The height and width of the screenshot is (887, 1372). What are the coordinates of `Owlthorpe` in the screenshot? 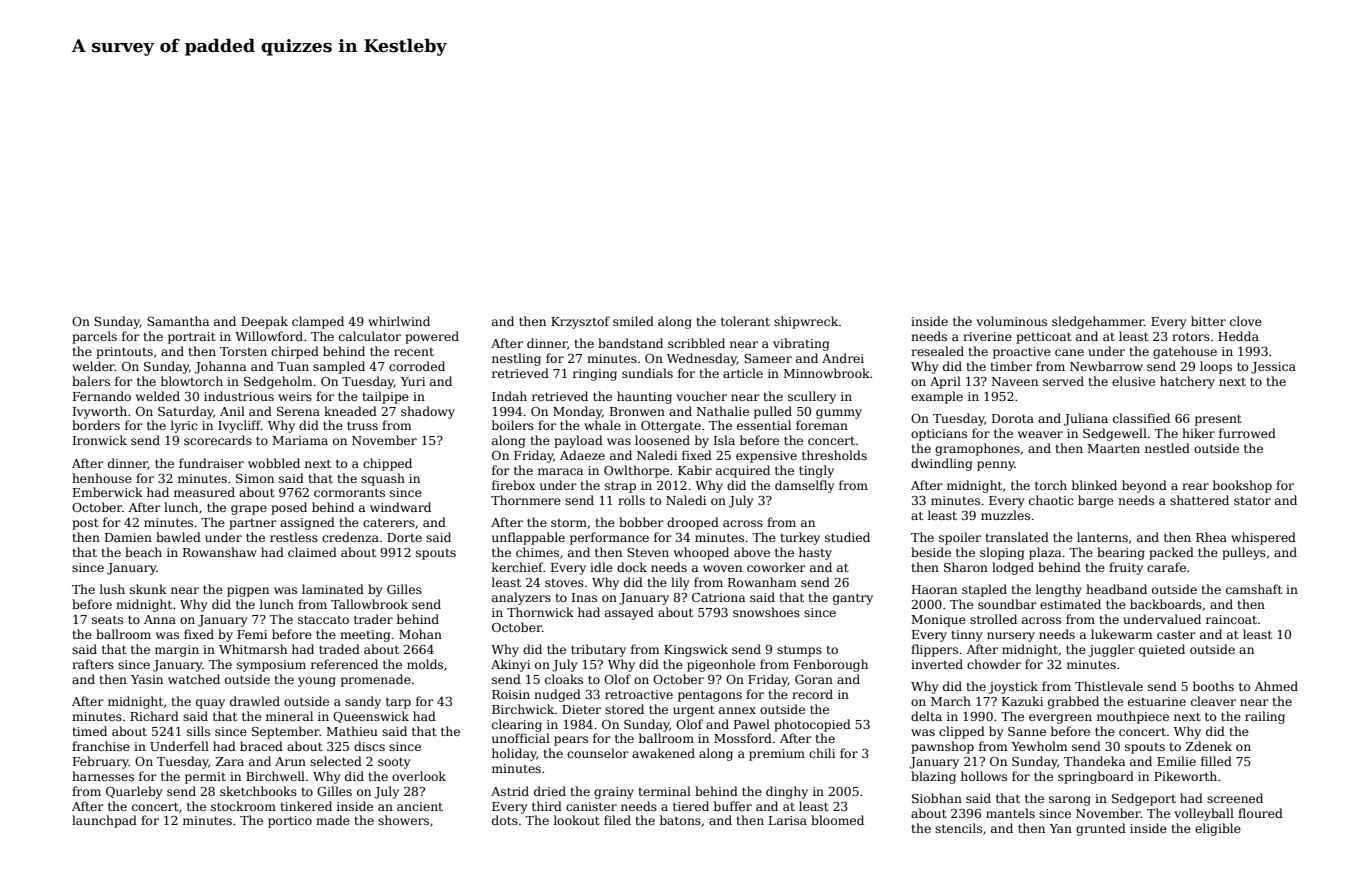 It's located at (636, 471).
